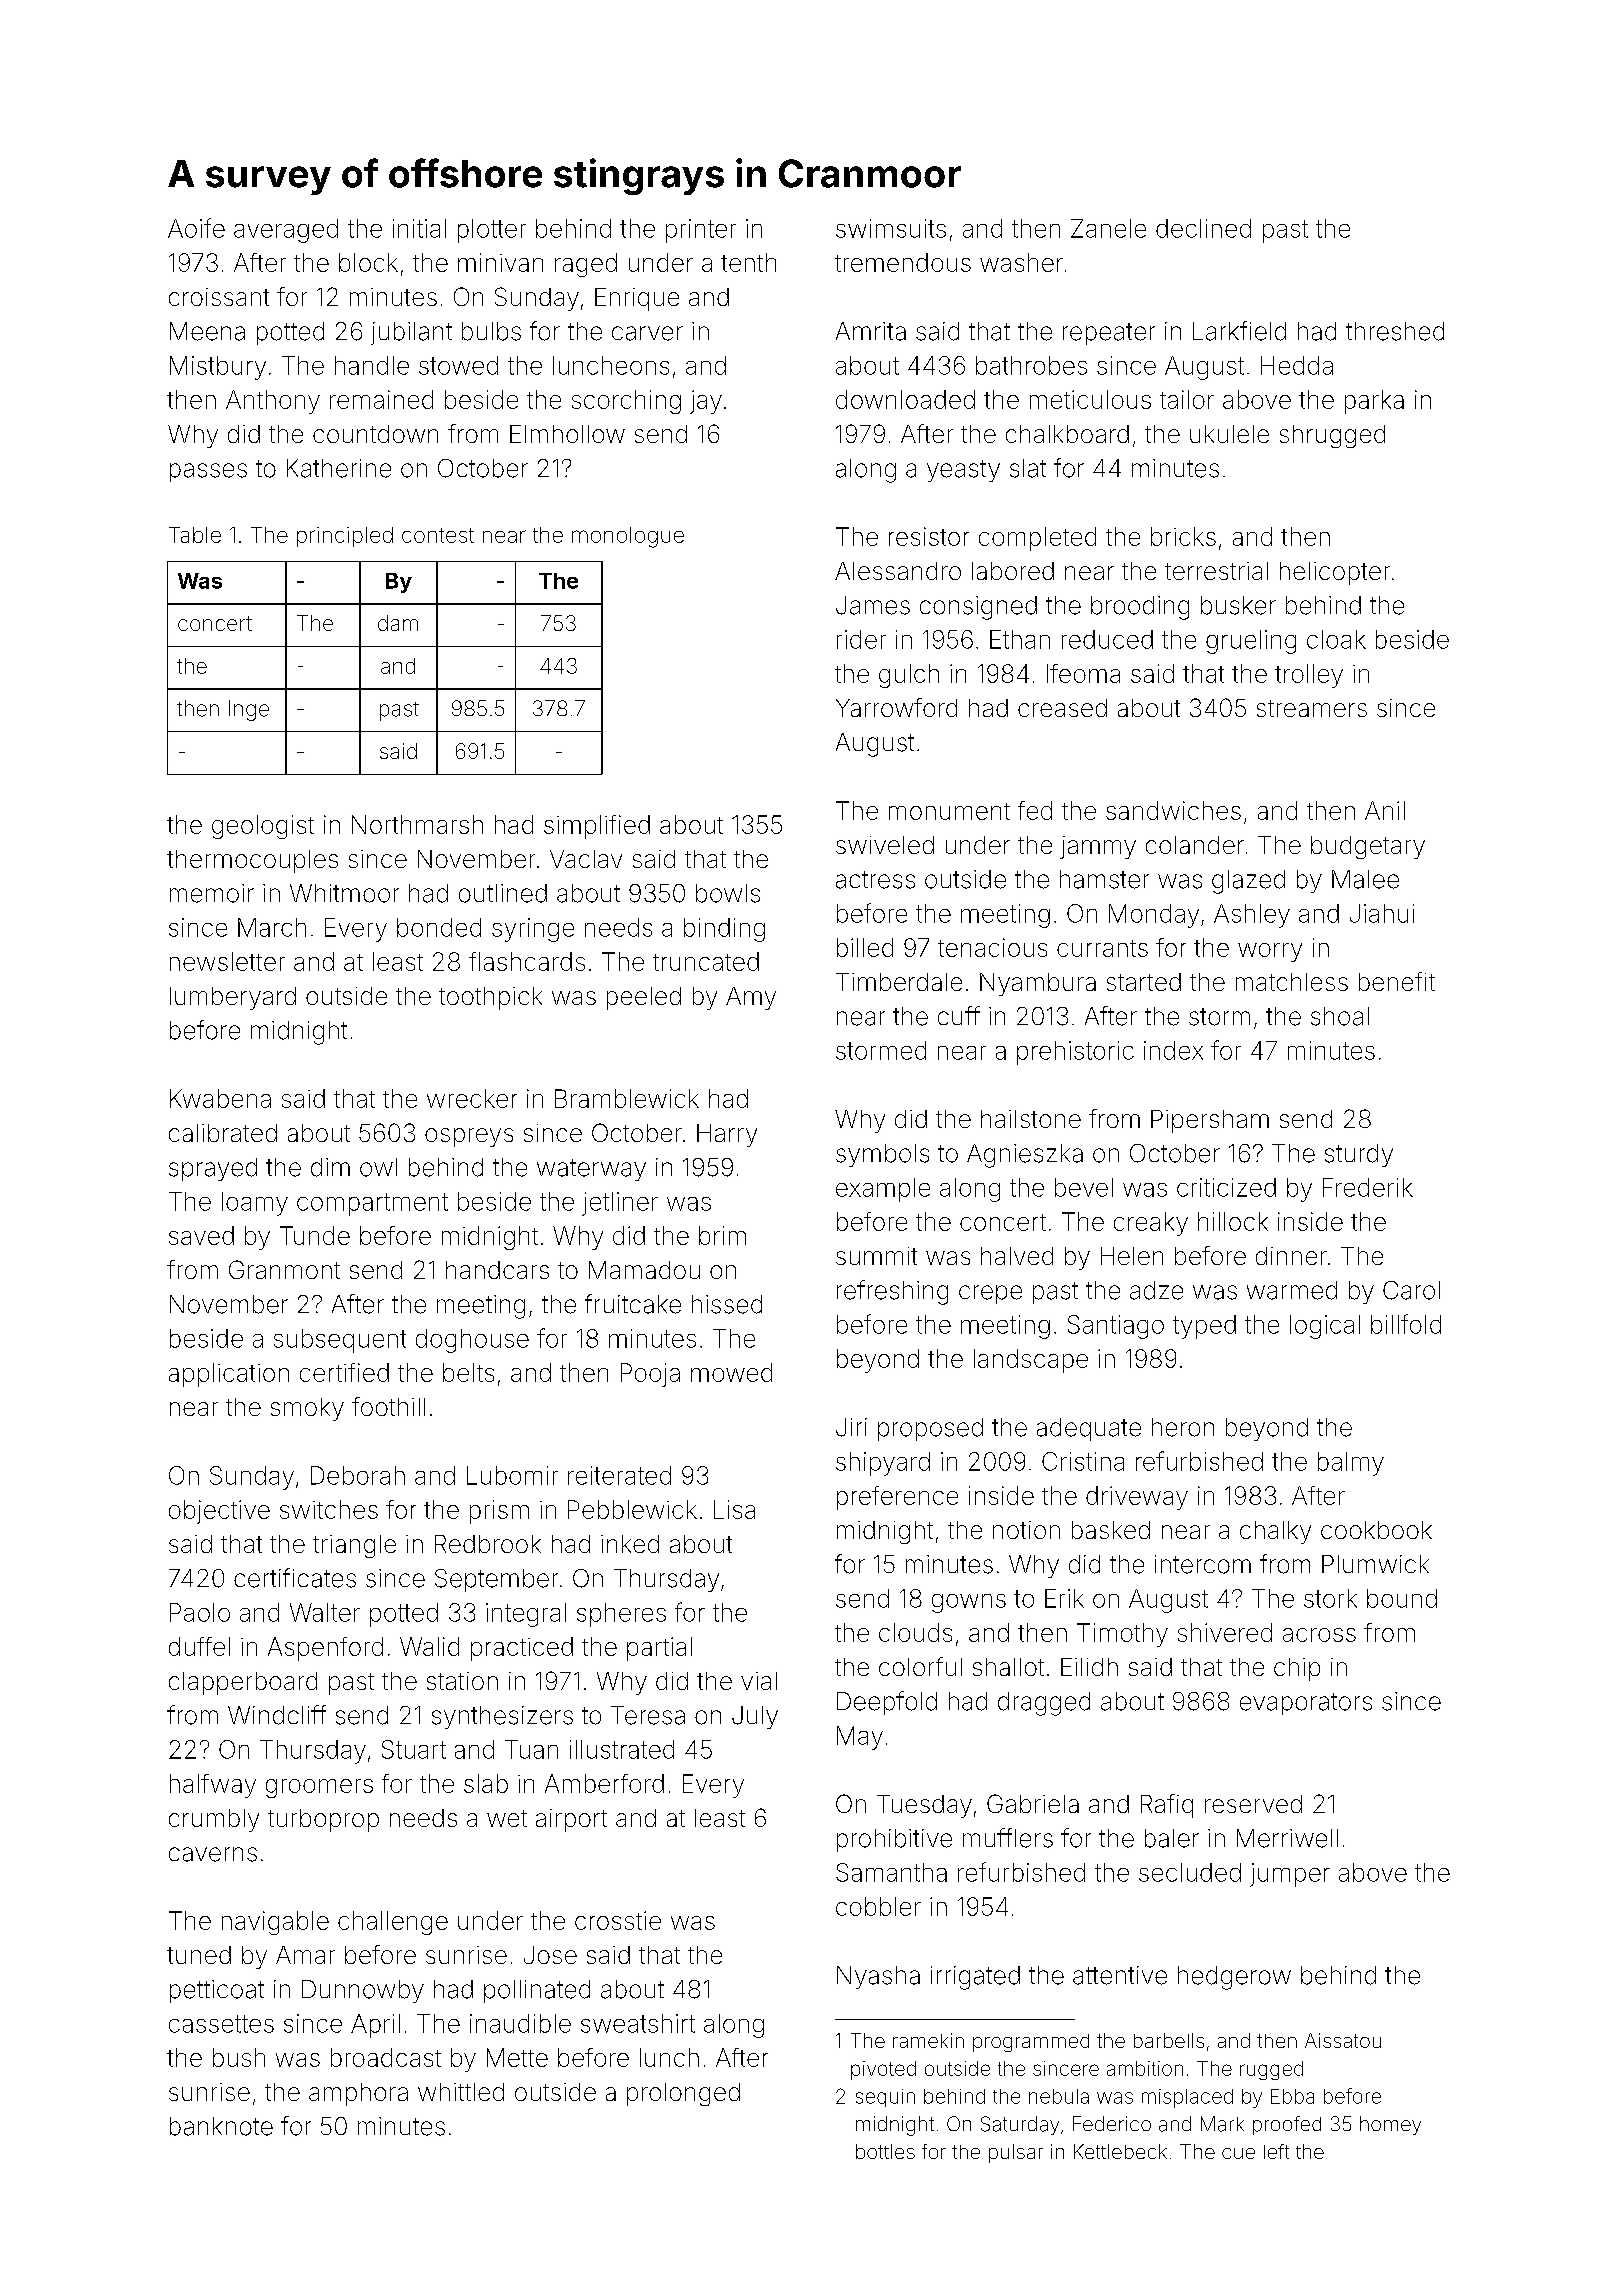 This screenshot has width=1620, height=2292. Describe the element at coordinates (1203, 228) in the screenshot. I see `declined` at that location.
